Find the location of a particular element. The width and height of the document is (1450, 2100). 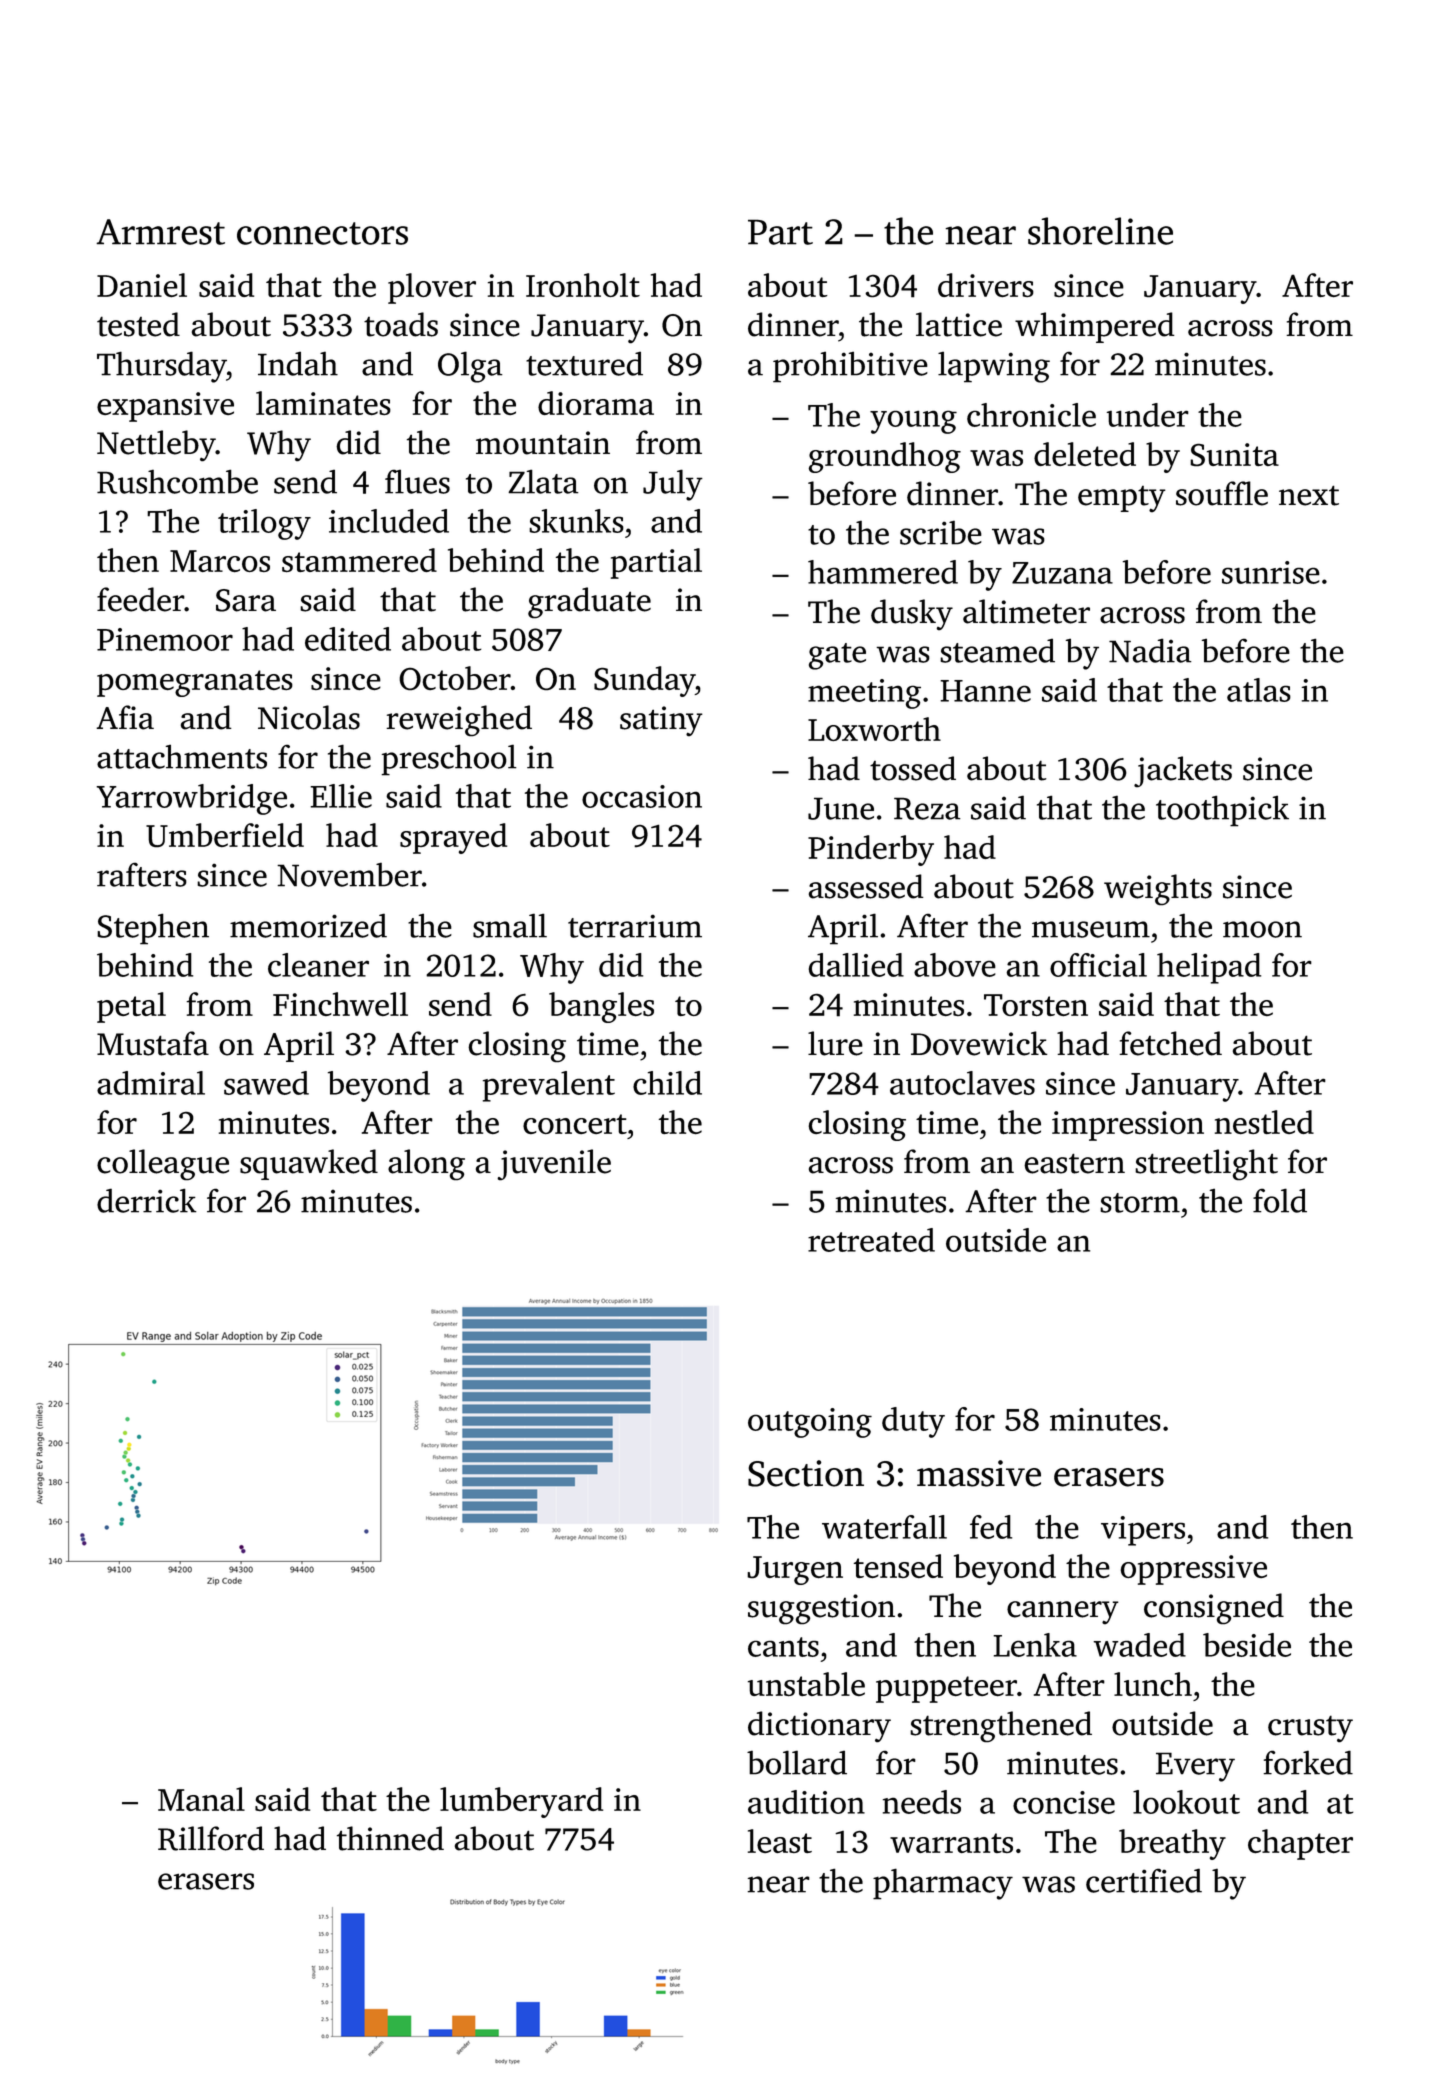

Manal is located at coordinates (201, 1799).
